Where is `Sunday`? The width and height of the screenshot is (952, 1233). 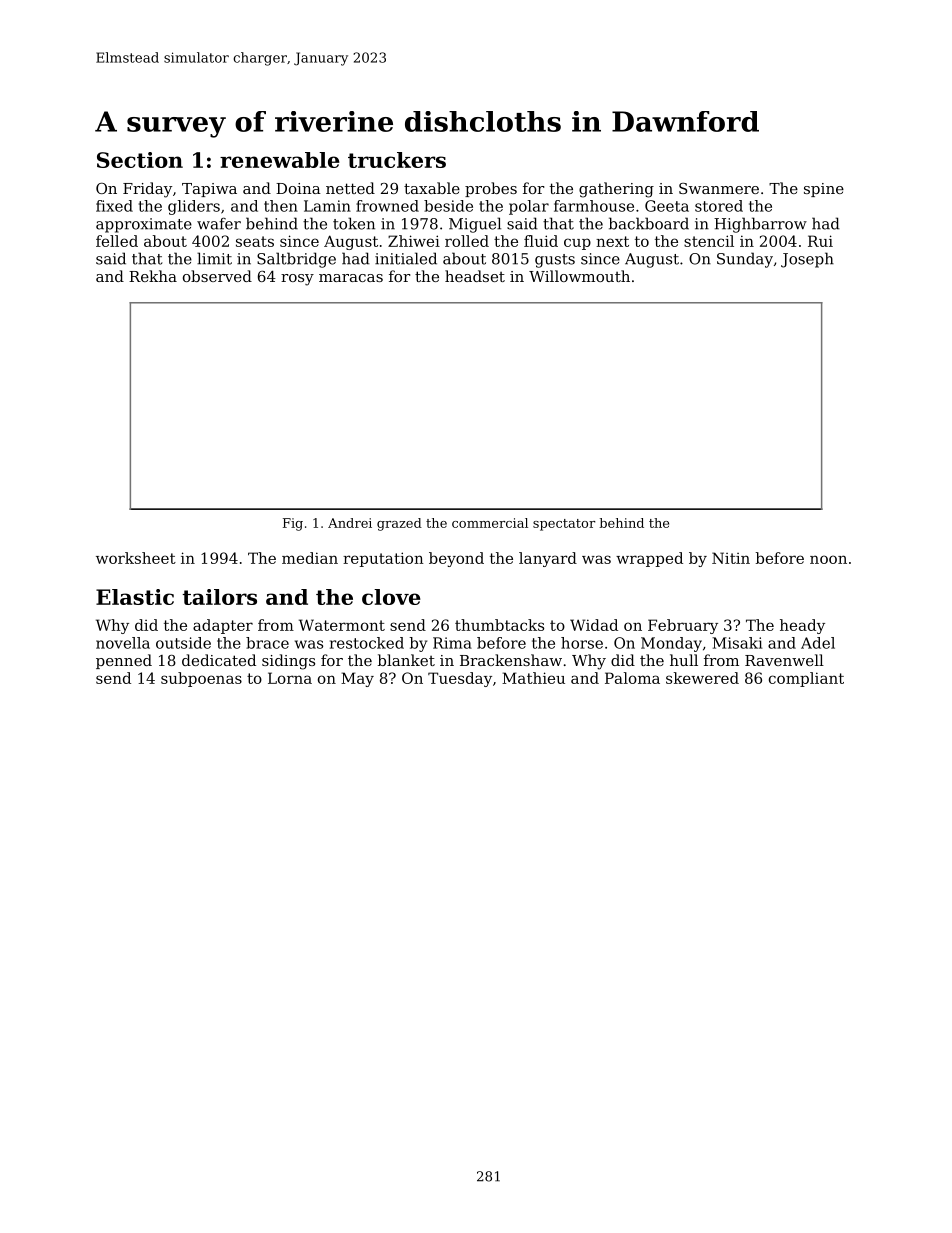
Sunday is located at coordinates (745, 260).
